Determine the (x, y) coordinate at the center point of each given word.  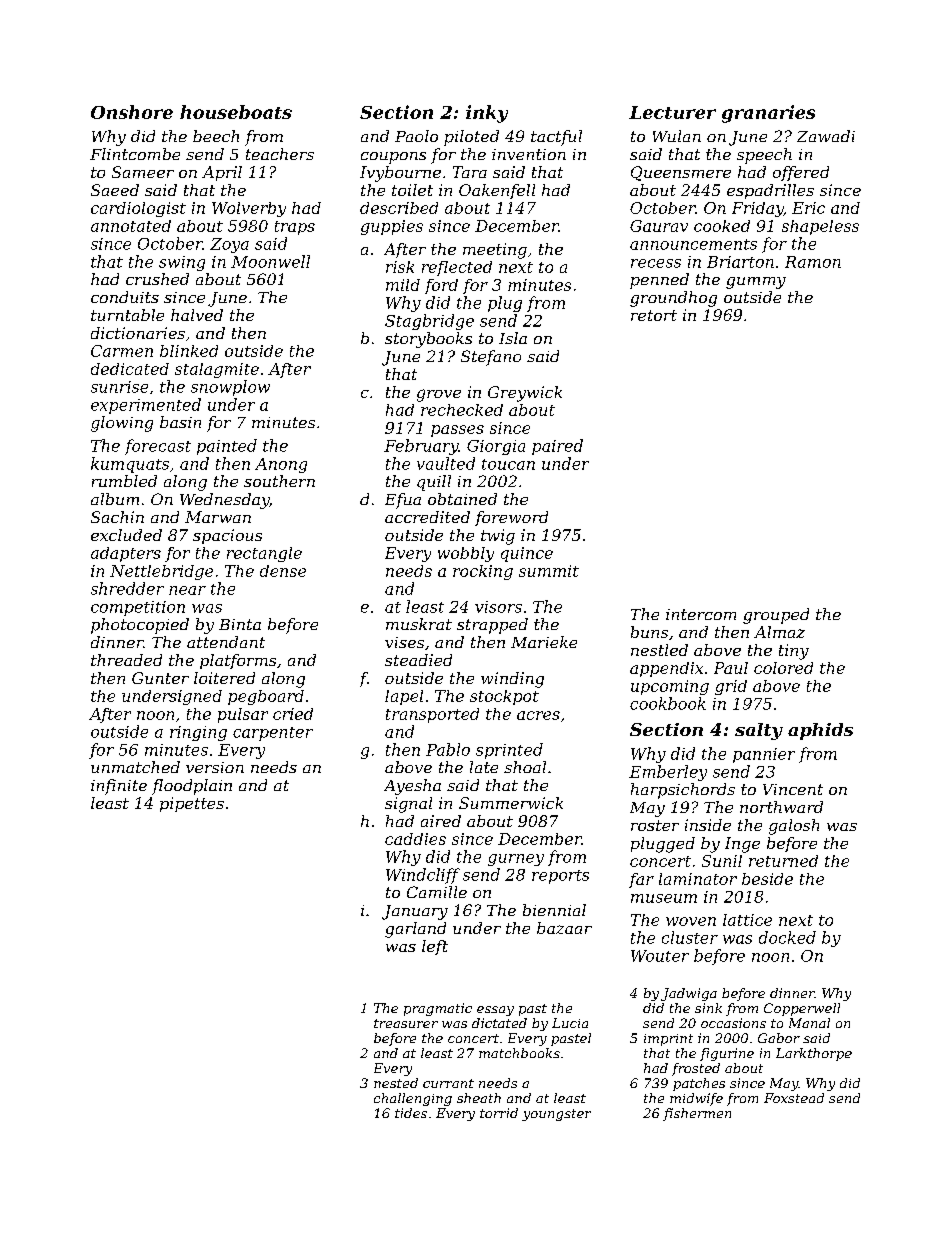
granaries (768, 114)
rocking (483, 572)
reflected (457, 268)
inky (487, 114)
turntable (127, 315)
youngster (556, 1115)
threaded (126, 660)
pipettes (192, 804)
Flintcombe (135, 154)
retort (654, 315)
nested (396, 1083)
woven (691, 921)
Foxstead (794, 1098)
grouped (776, 616)
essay (495, 1011)
